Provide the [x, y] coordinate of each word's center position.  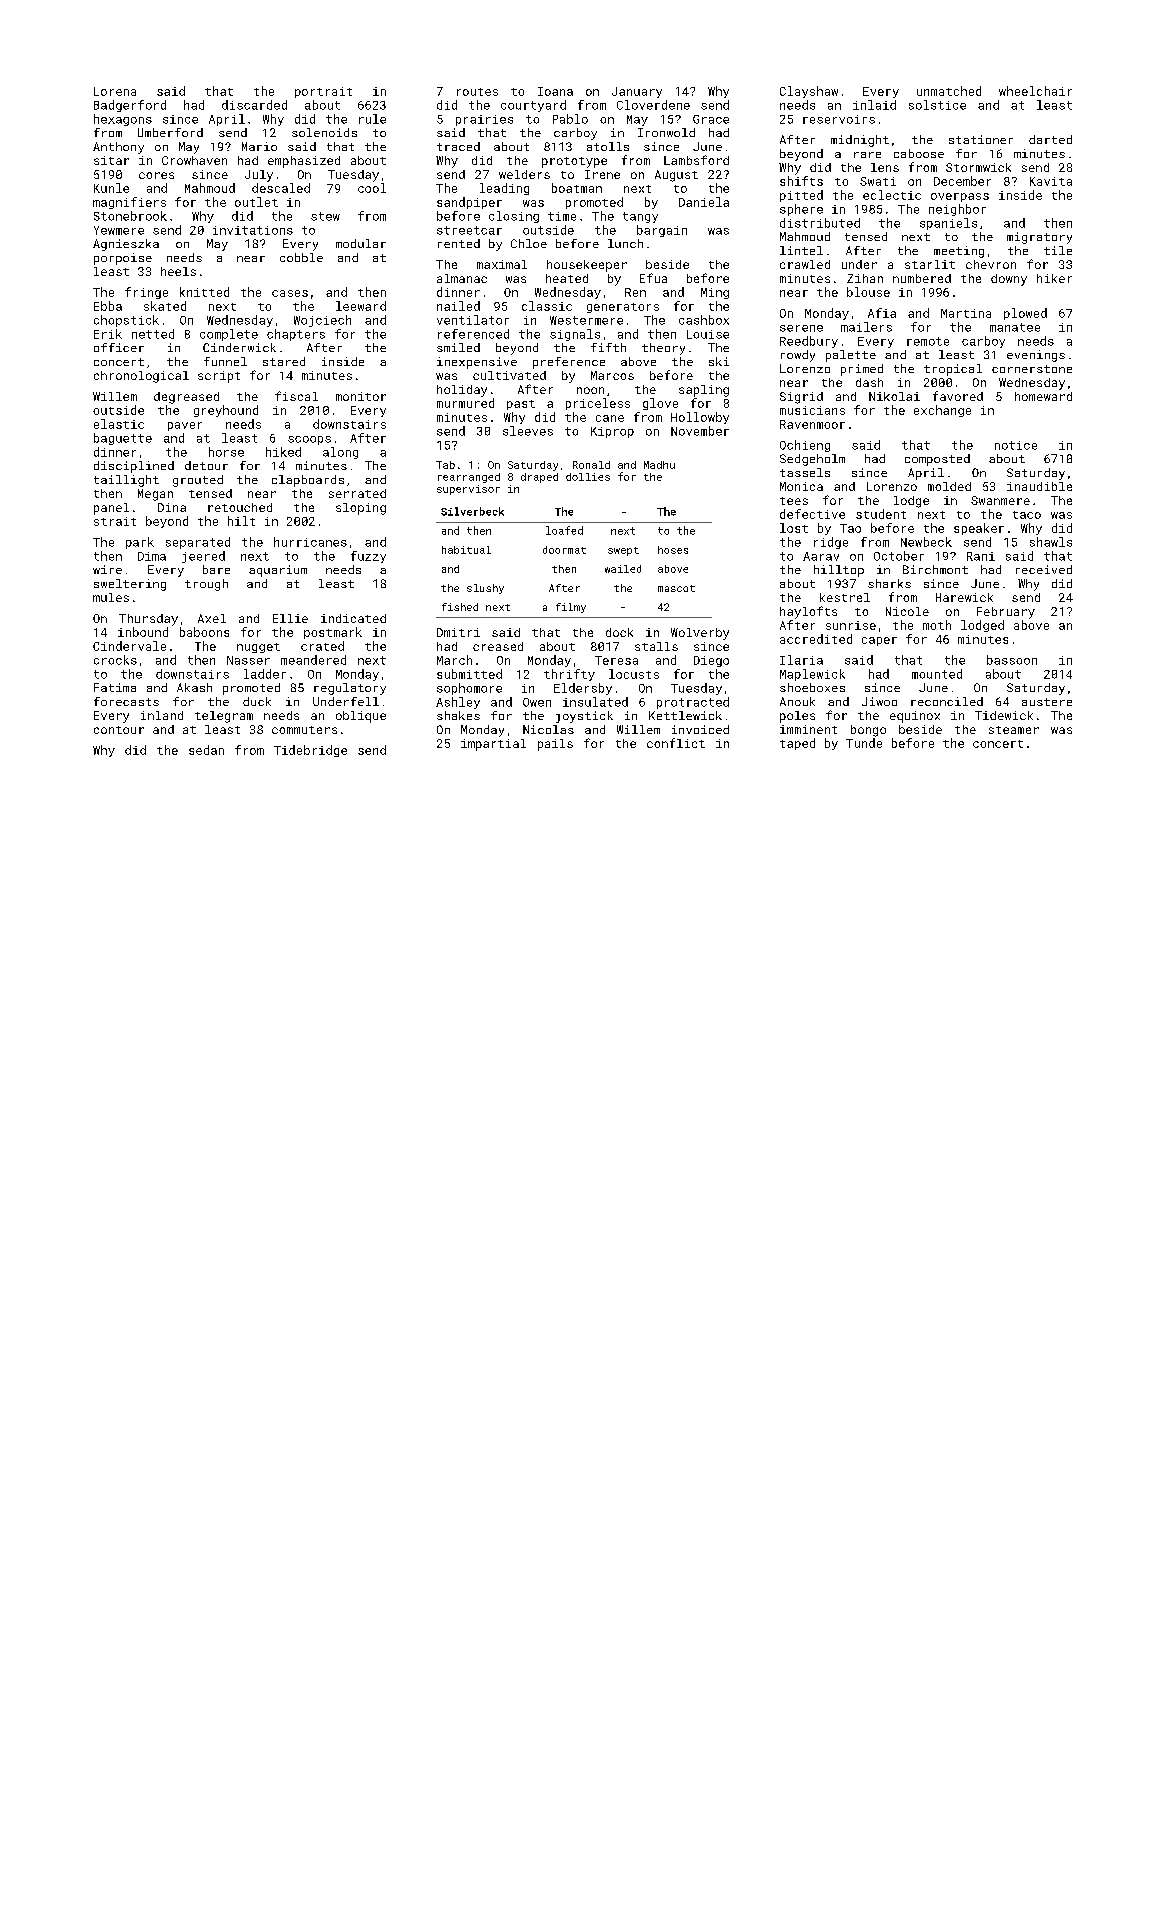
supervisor [468, 490]
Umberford [170, 132]
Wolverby [700, 634]
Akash [194, 687]
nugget [258, 648]
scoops [309, 440]
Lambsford [696, 160]
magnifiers [129, 203]
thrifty [569, 675]
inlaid [874, 105]
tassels [805, 472]
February [1006, 613]
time [562, 216]
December [962, 181]
